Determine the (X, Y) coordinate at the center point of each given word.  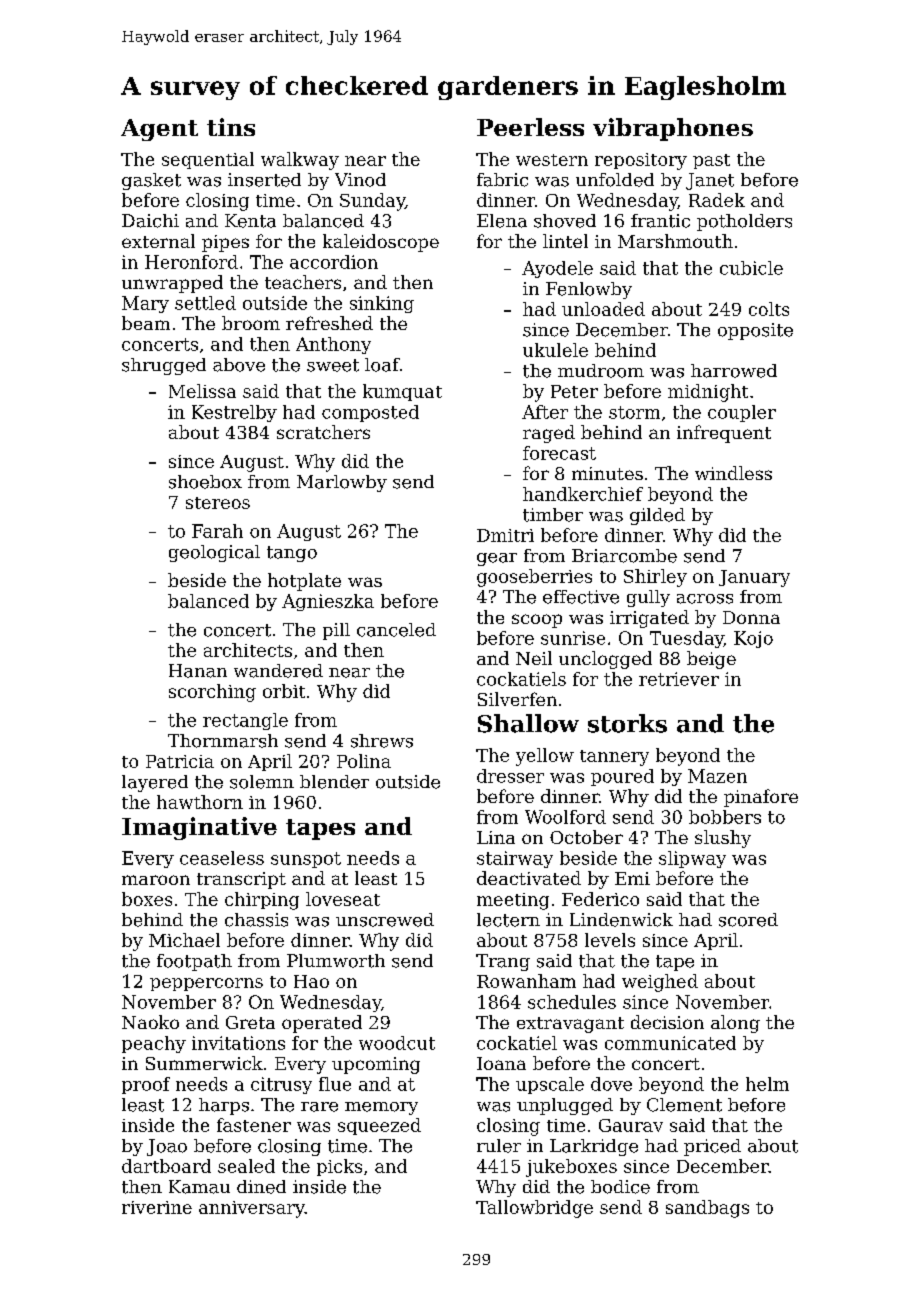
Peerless (530, 127)
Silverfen (517, 699)
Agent (159, 130)
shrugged (164, 366)
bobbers (725, 817)
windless (733, 473)
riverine (157, 1207)
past (711, 161)
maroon (156, 880)
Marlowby (342, 483)
